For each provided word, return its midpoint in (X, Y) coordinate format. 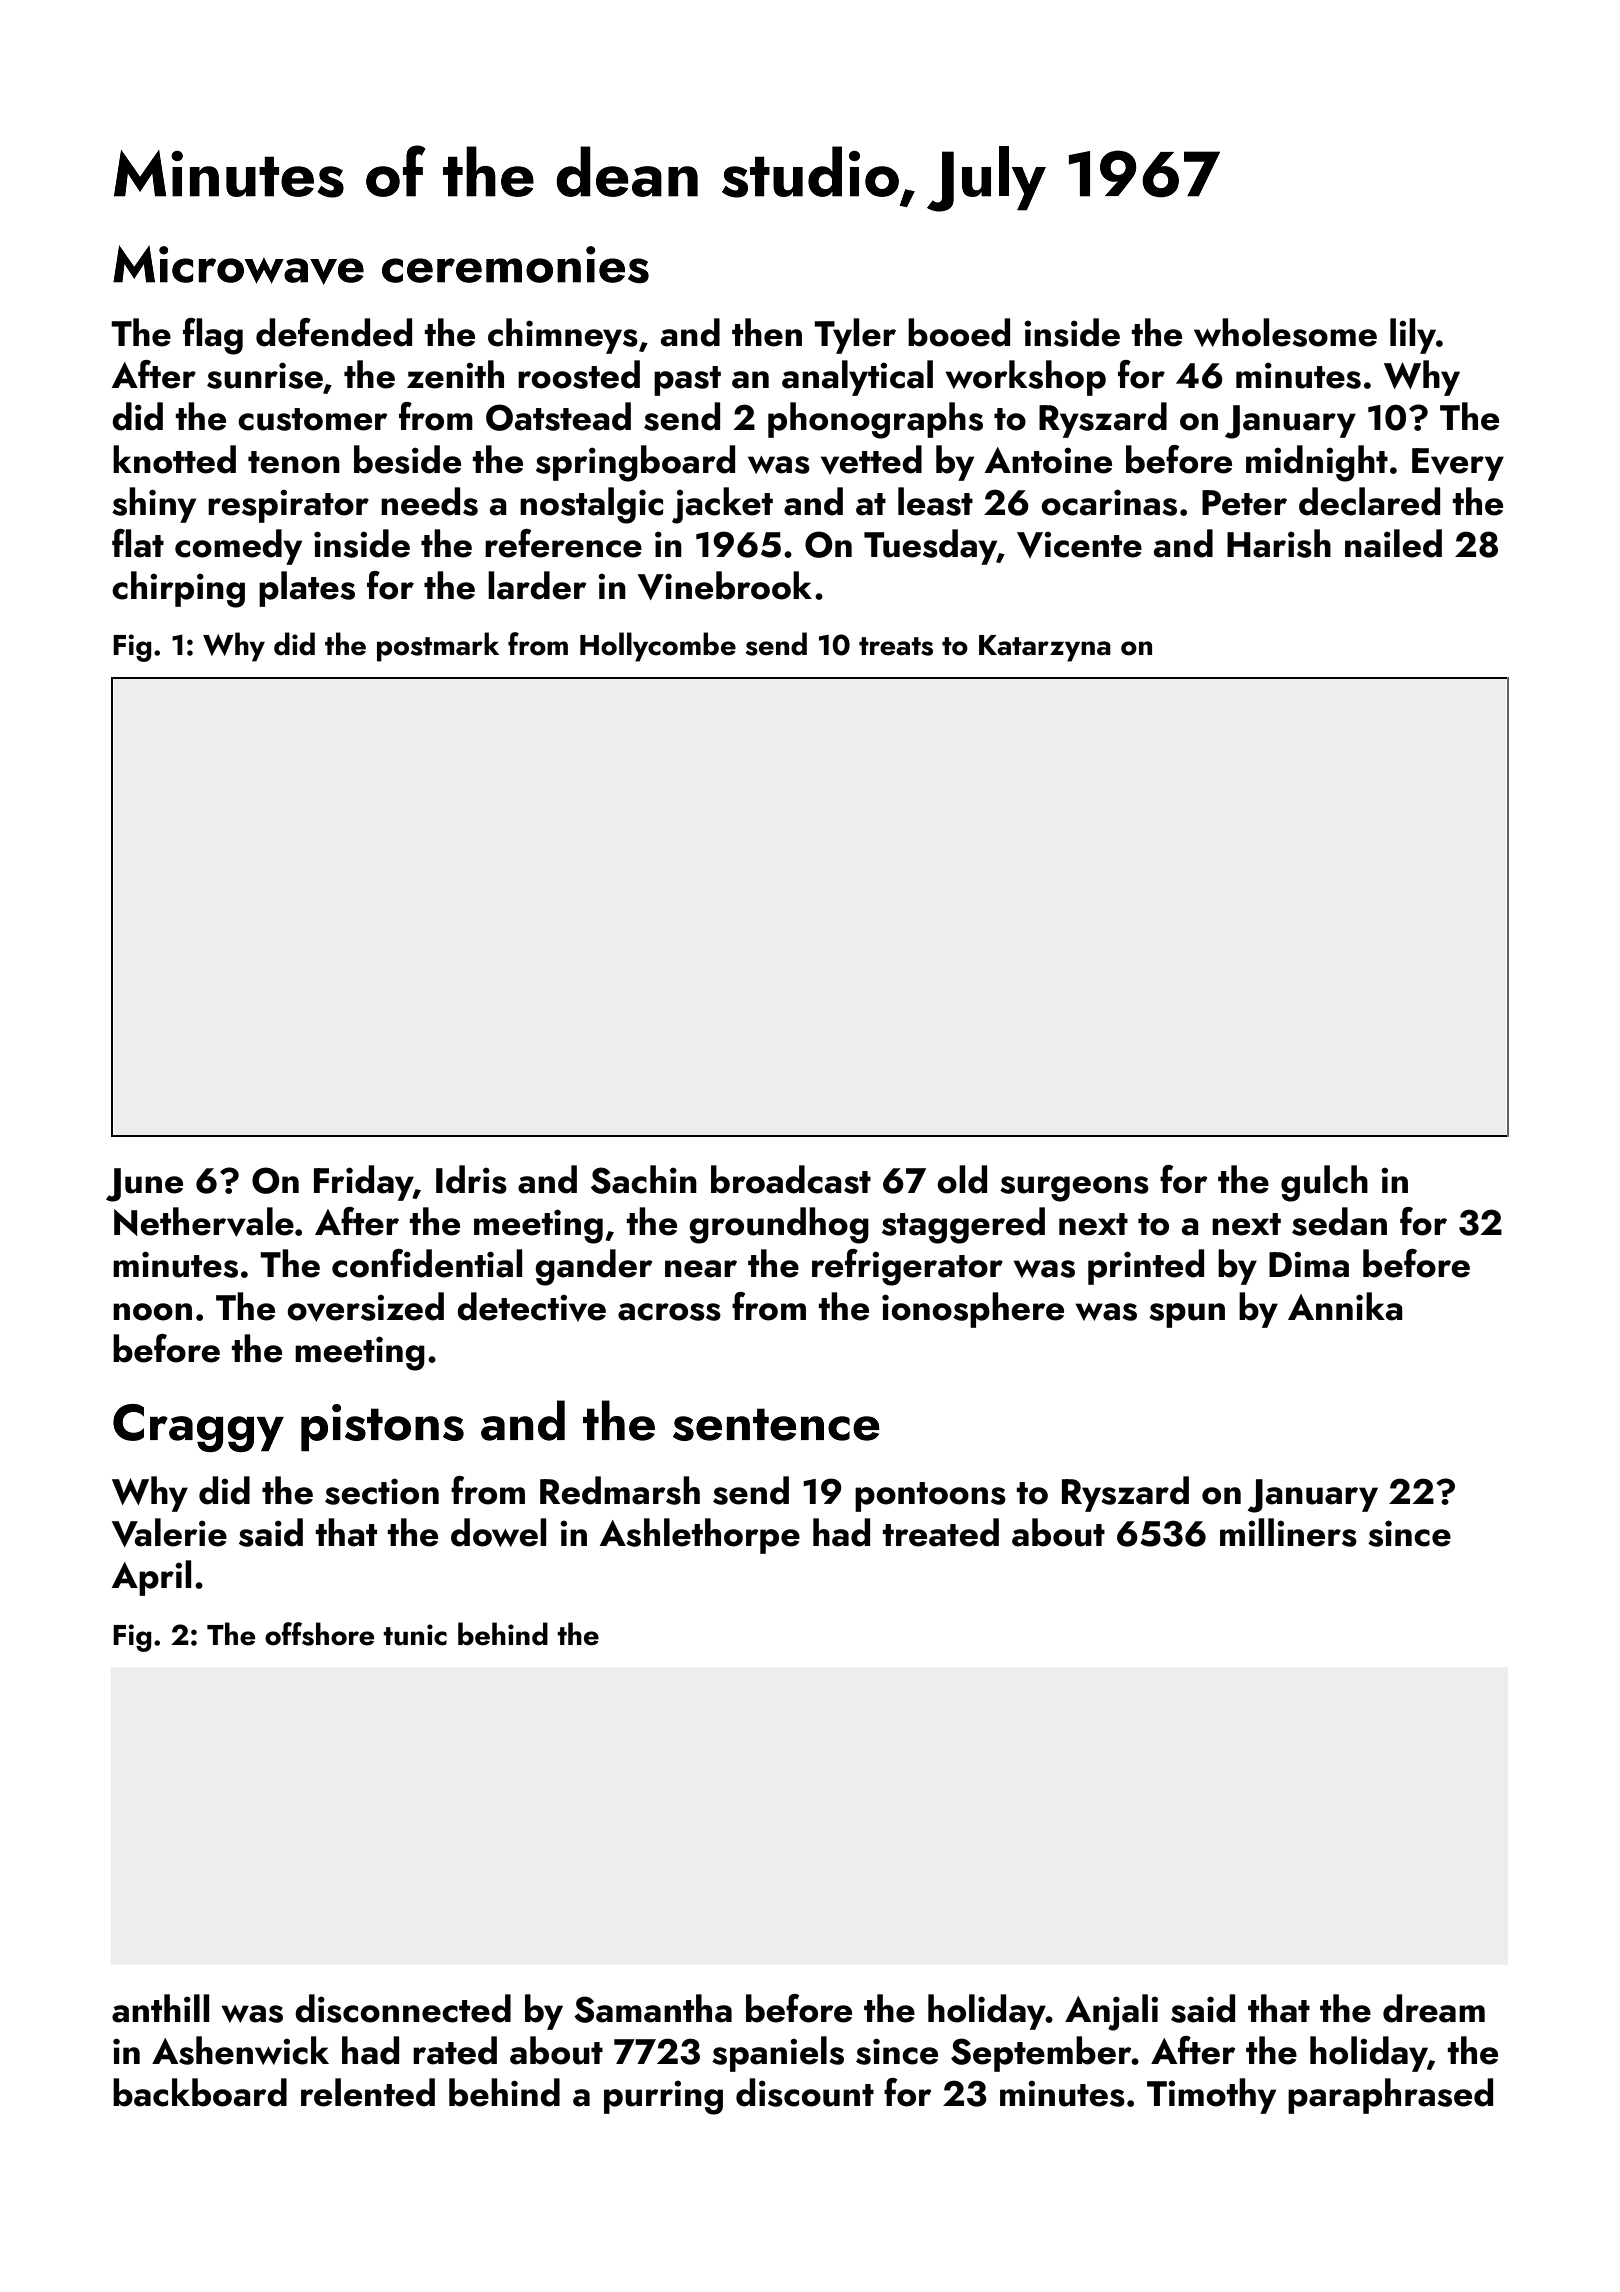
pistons (382, 1427)
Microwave (238, 265)
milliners (1288, 1532)
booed (959, 332)
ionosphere (973, 1310)
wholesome (1285, 332)
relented (368, 2092)
